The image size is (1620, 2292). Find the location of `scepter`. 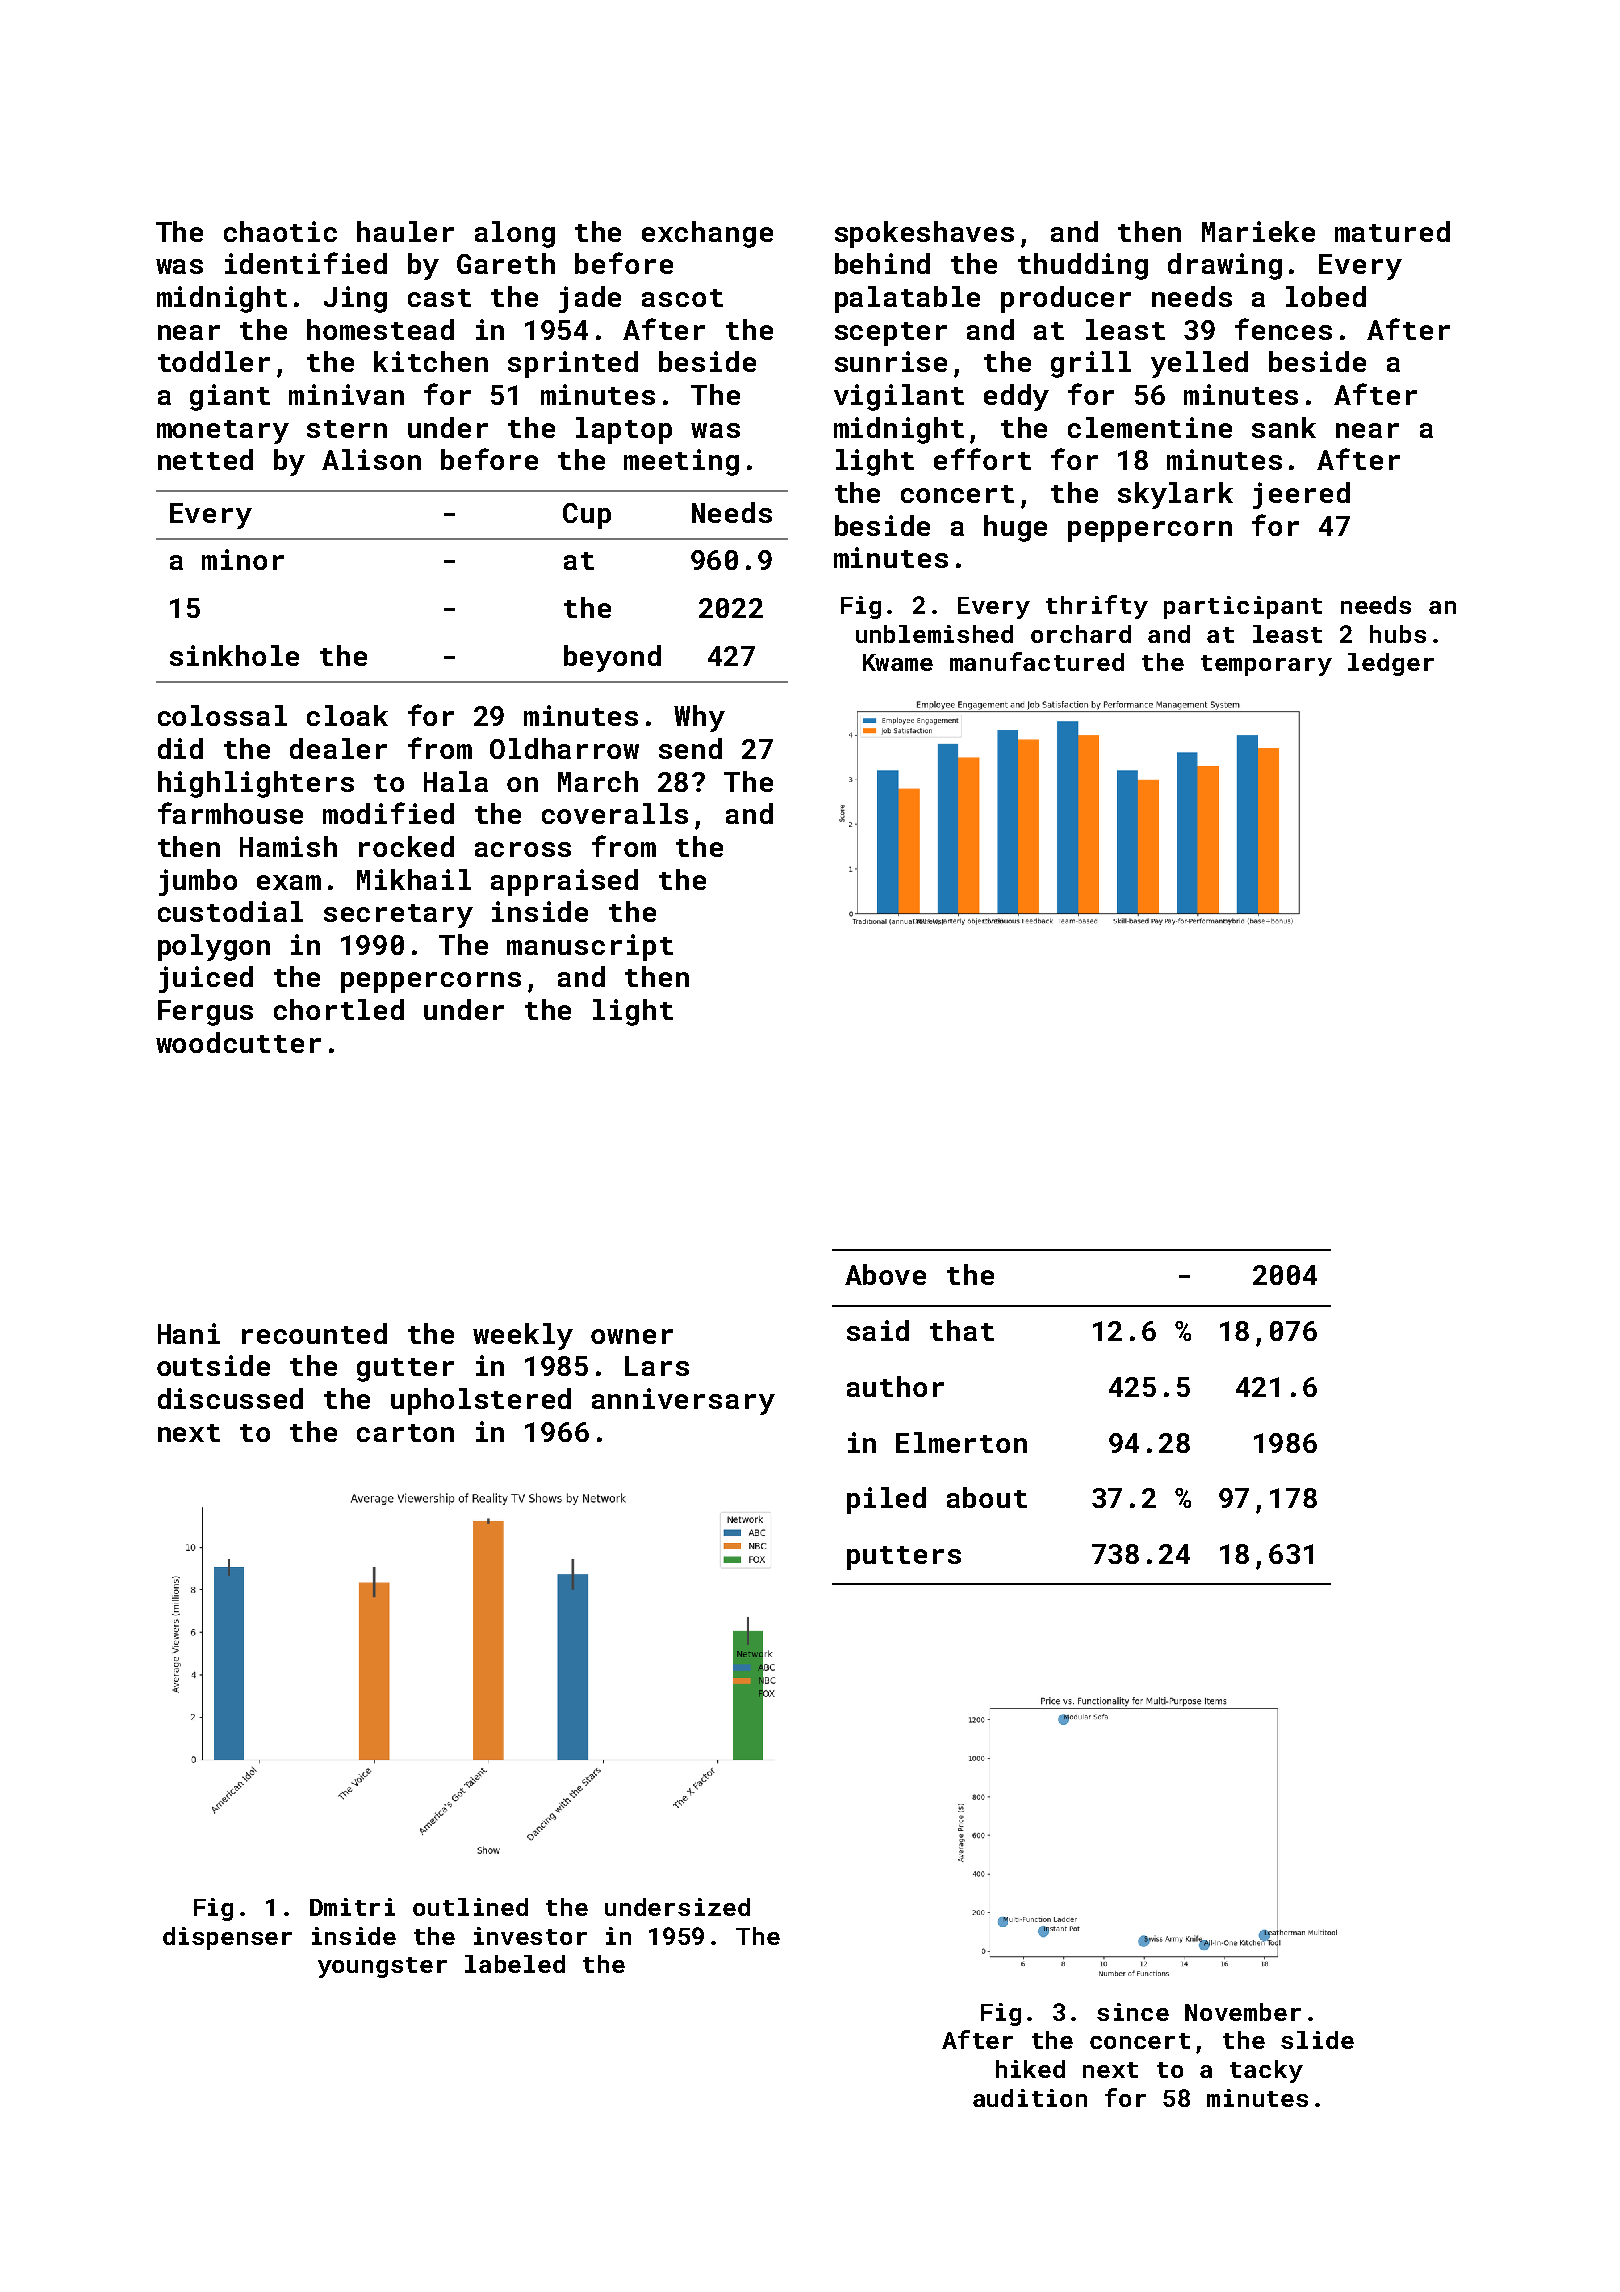

scepter is located at coordinates (891, 334).
